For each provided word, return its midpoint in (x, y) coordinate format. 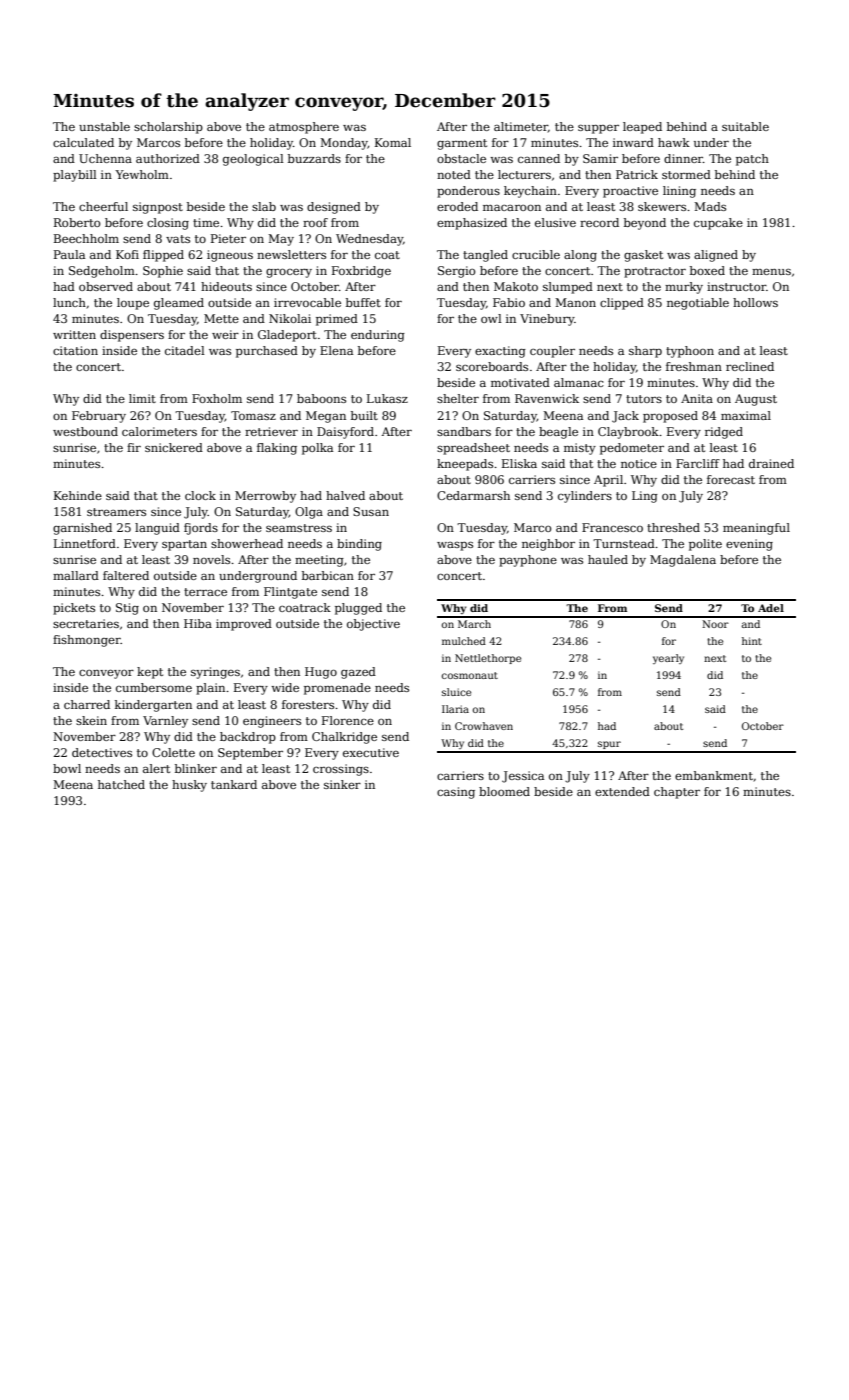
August (756, 400)
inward (633, 142)
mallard (76, 575)
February (99, 417)
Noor (715, 624)
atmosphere (304, 128)
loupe (133, 304)
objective (373, 625)
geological (253, 160)
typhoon (690, 352)
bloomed (504, 791)
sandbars (464, 431)
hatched (121, 784)
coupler (552, 352)
